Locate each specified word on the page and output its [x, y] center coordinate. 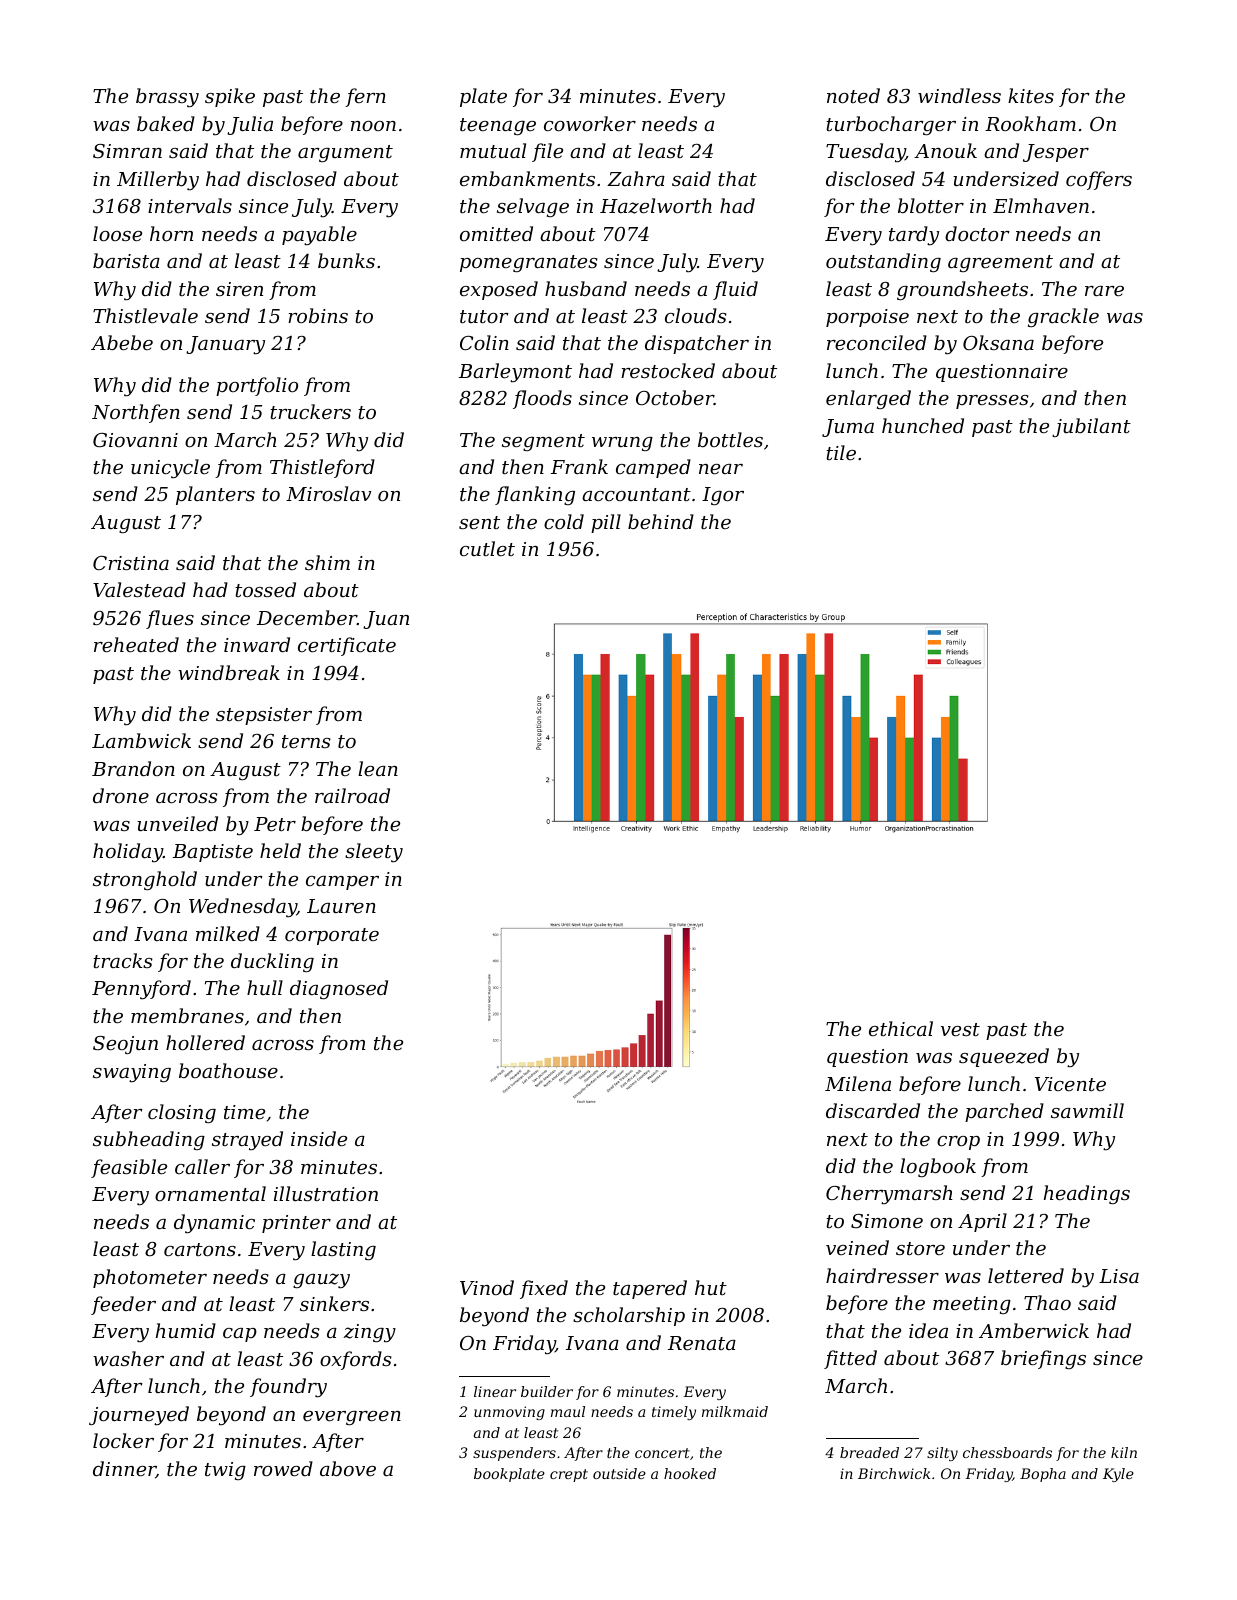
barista [126, 260]
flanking [535, 495]
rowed [283, 1468]
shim [327, 562]
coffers [1099, 180]
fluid [735, 290]
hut [711, 1287]
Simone [887, 1221]
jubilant [1091, 427]
